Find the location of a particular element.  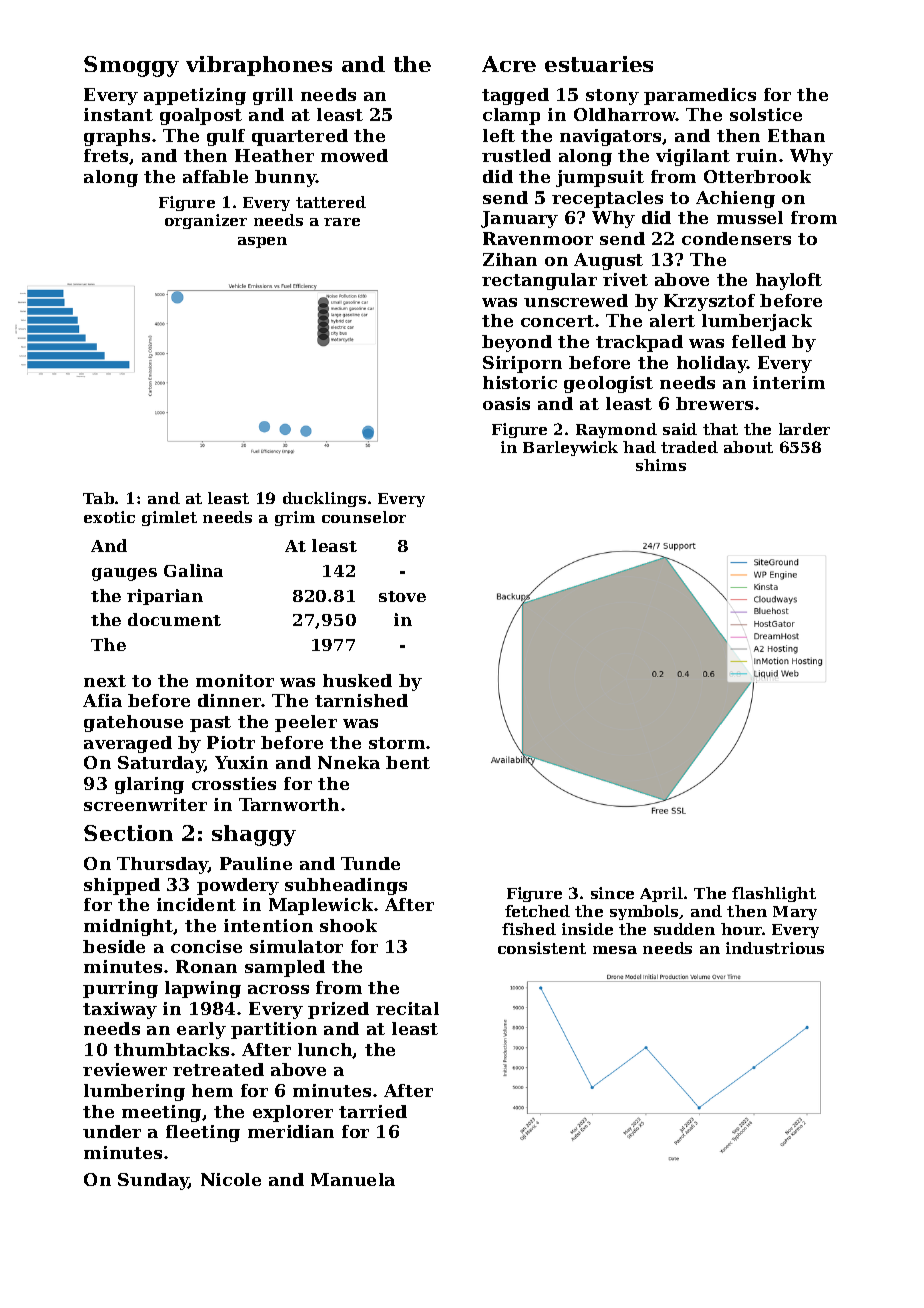

Achieng is located at coordinates (735, 199).
